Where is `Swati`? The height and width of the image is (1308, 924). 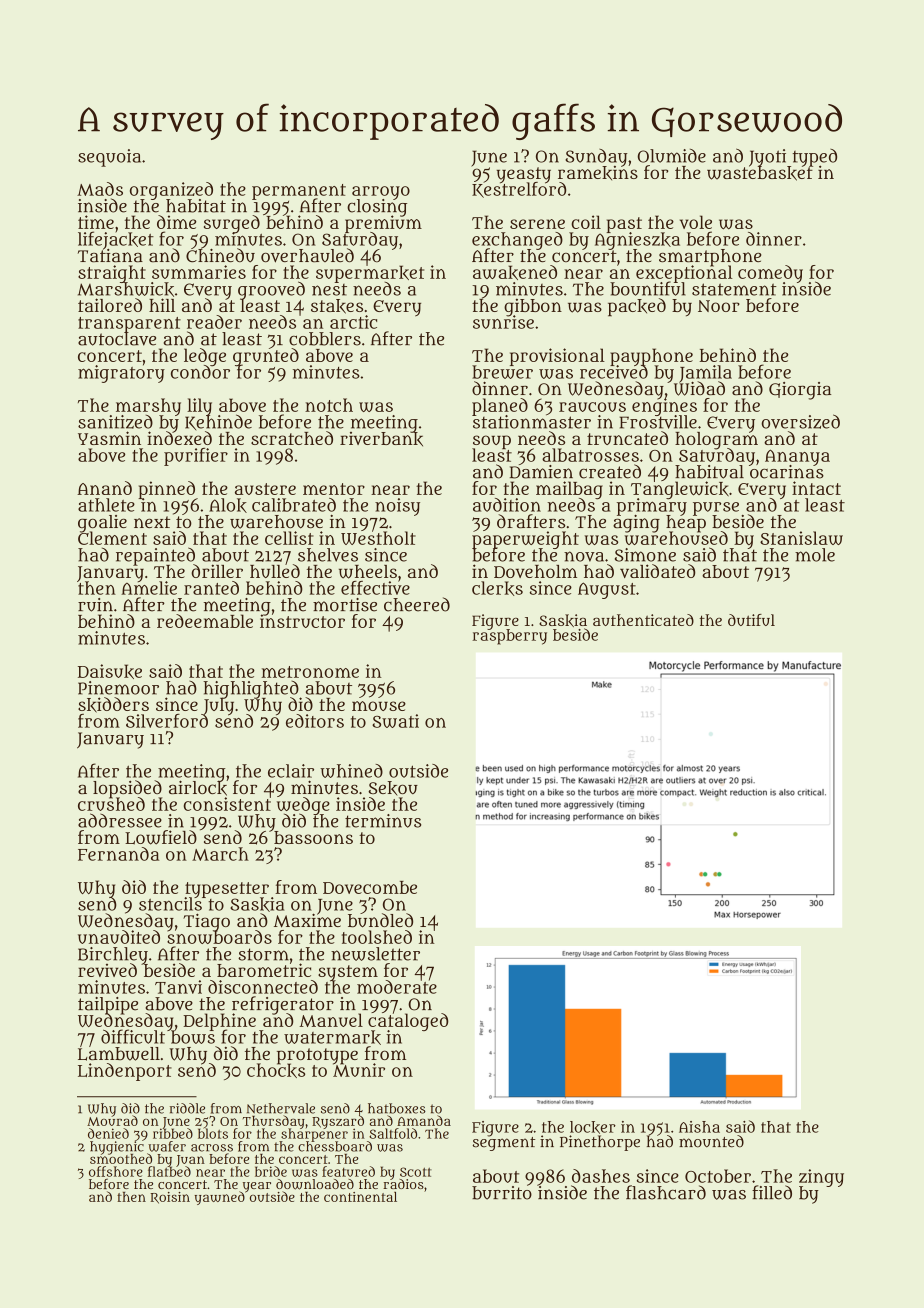 Swati is located at coordinates (395, 721).
